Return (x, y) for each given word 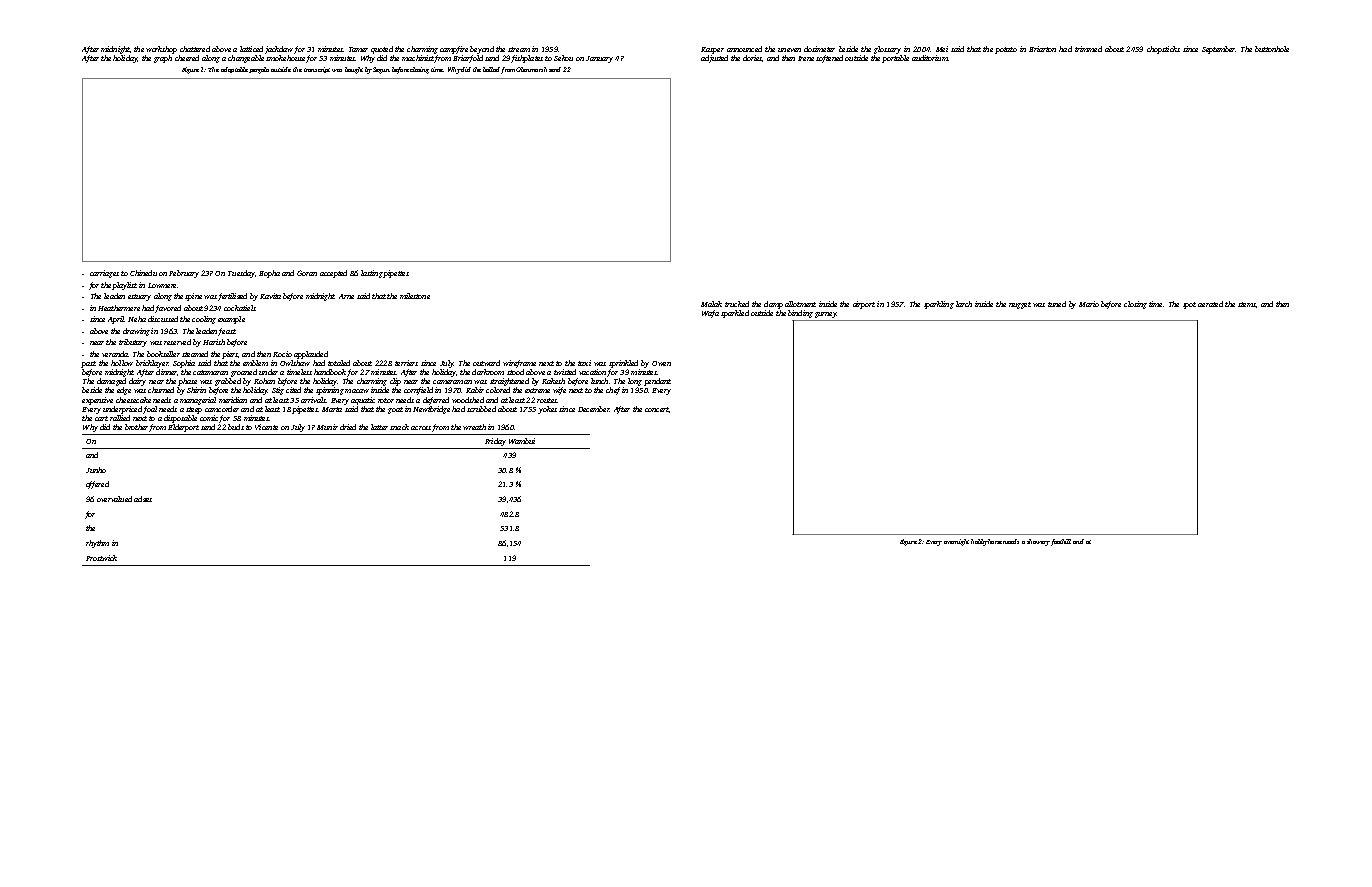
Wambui (522, 441)
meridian (233, 400)
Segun (381, 70)
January (599, 59)
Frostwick (101, 558)
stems (1246, 304)
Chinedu (143, 273)
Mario (1089, 304)
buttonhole (1272, 49)
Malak (711, 304)
